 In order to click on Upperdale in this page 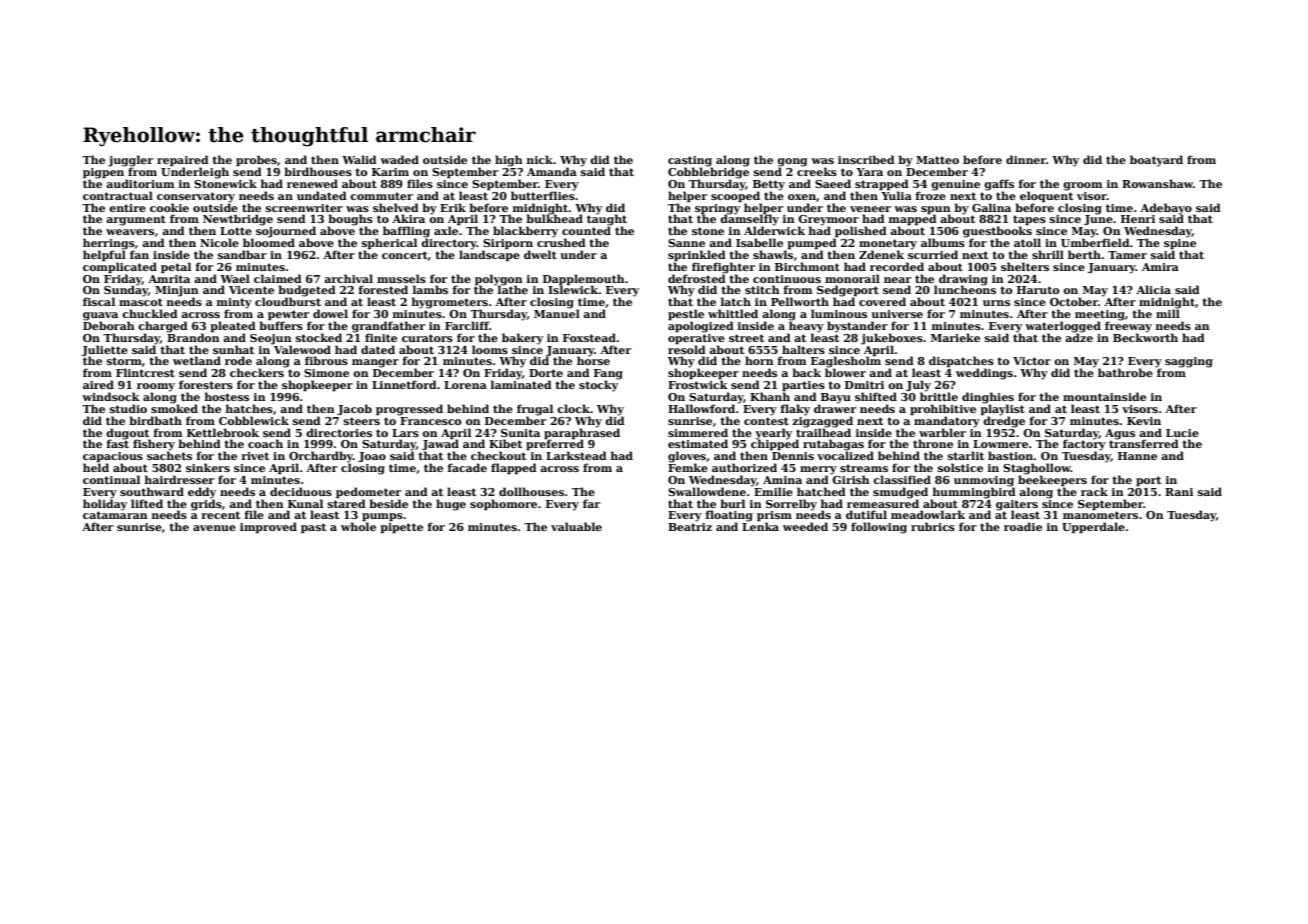, I will do `click(1093, 527)`.
